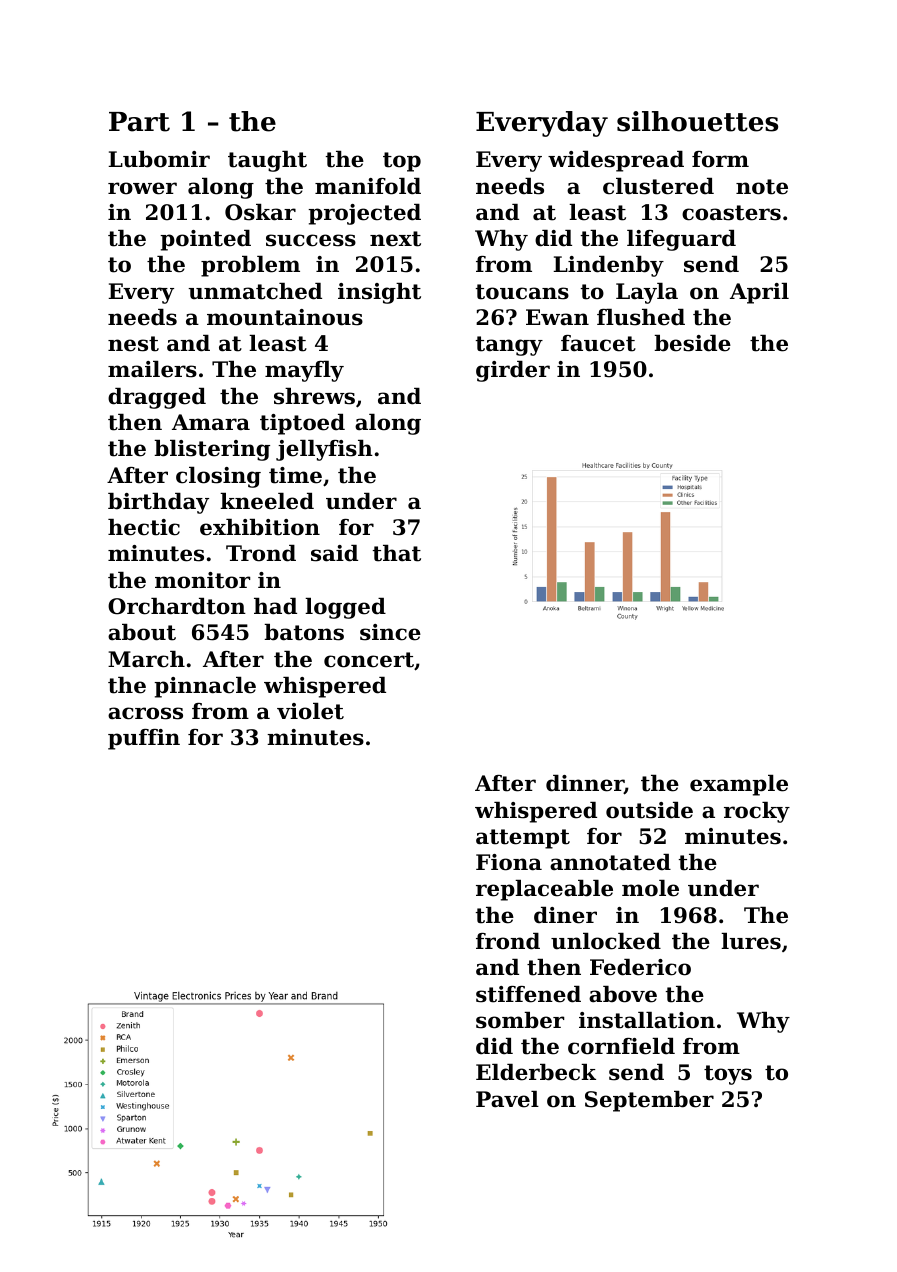 The height and width of the screenshot is (1272, 897). Describe the element at coordinates (507, 1099) in the screenshot. I see `Pavel` at that location.
